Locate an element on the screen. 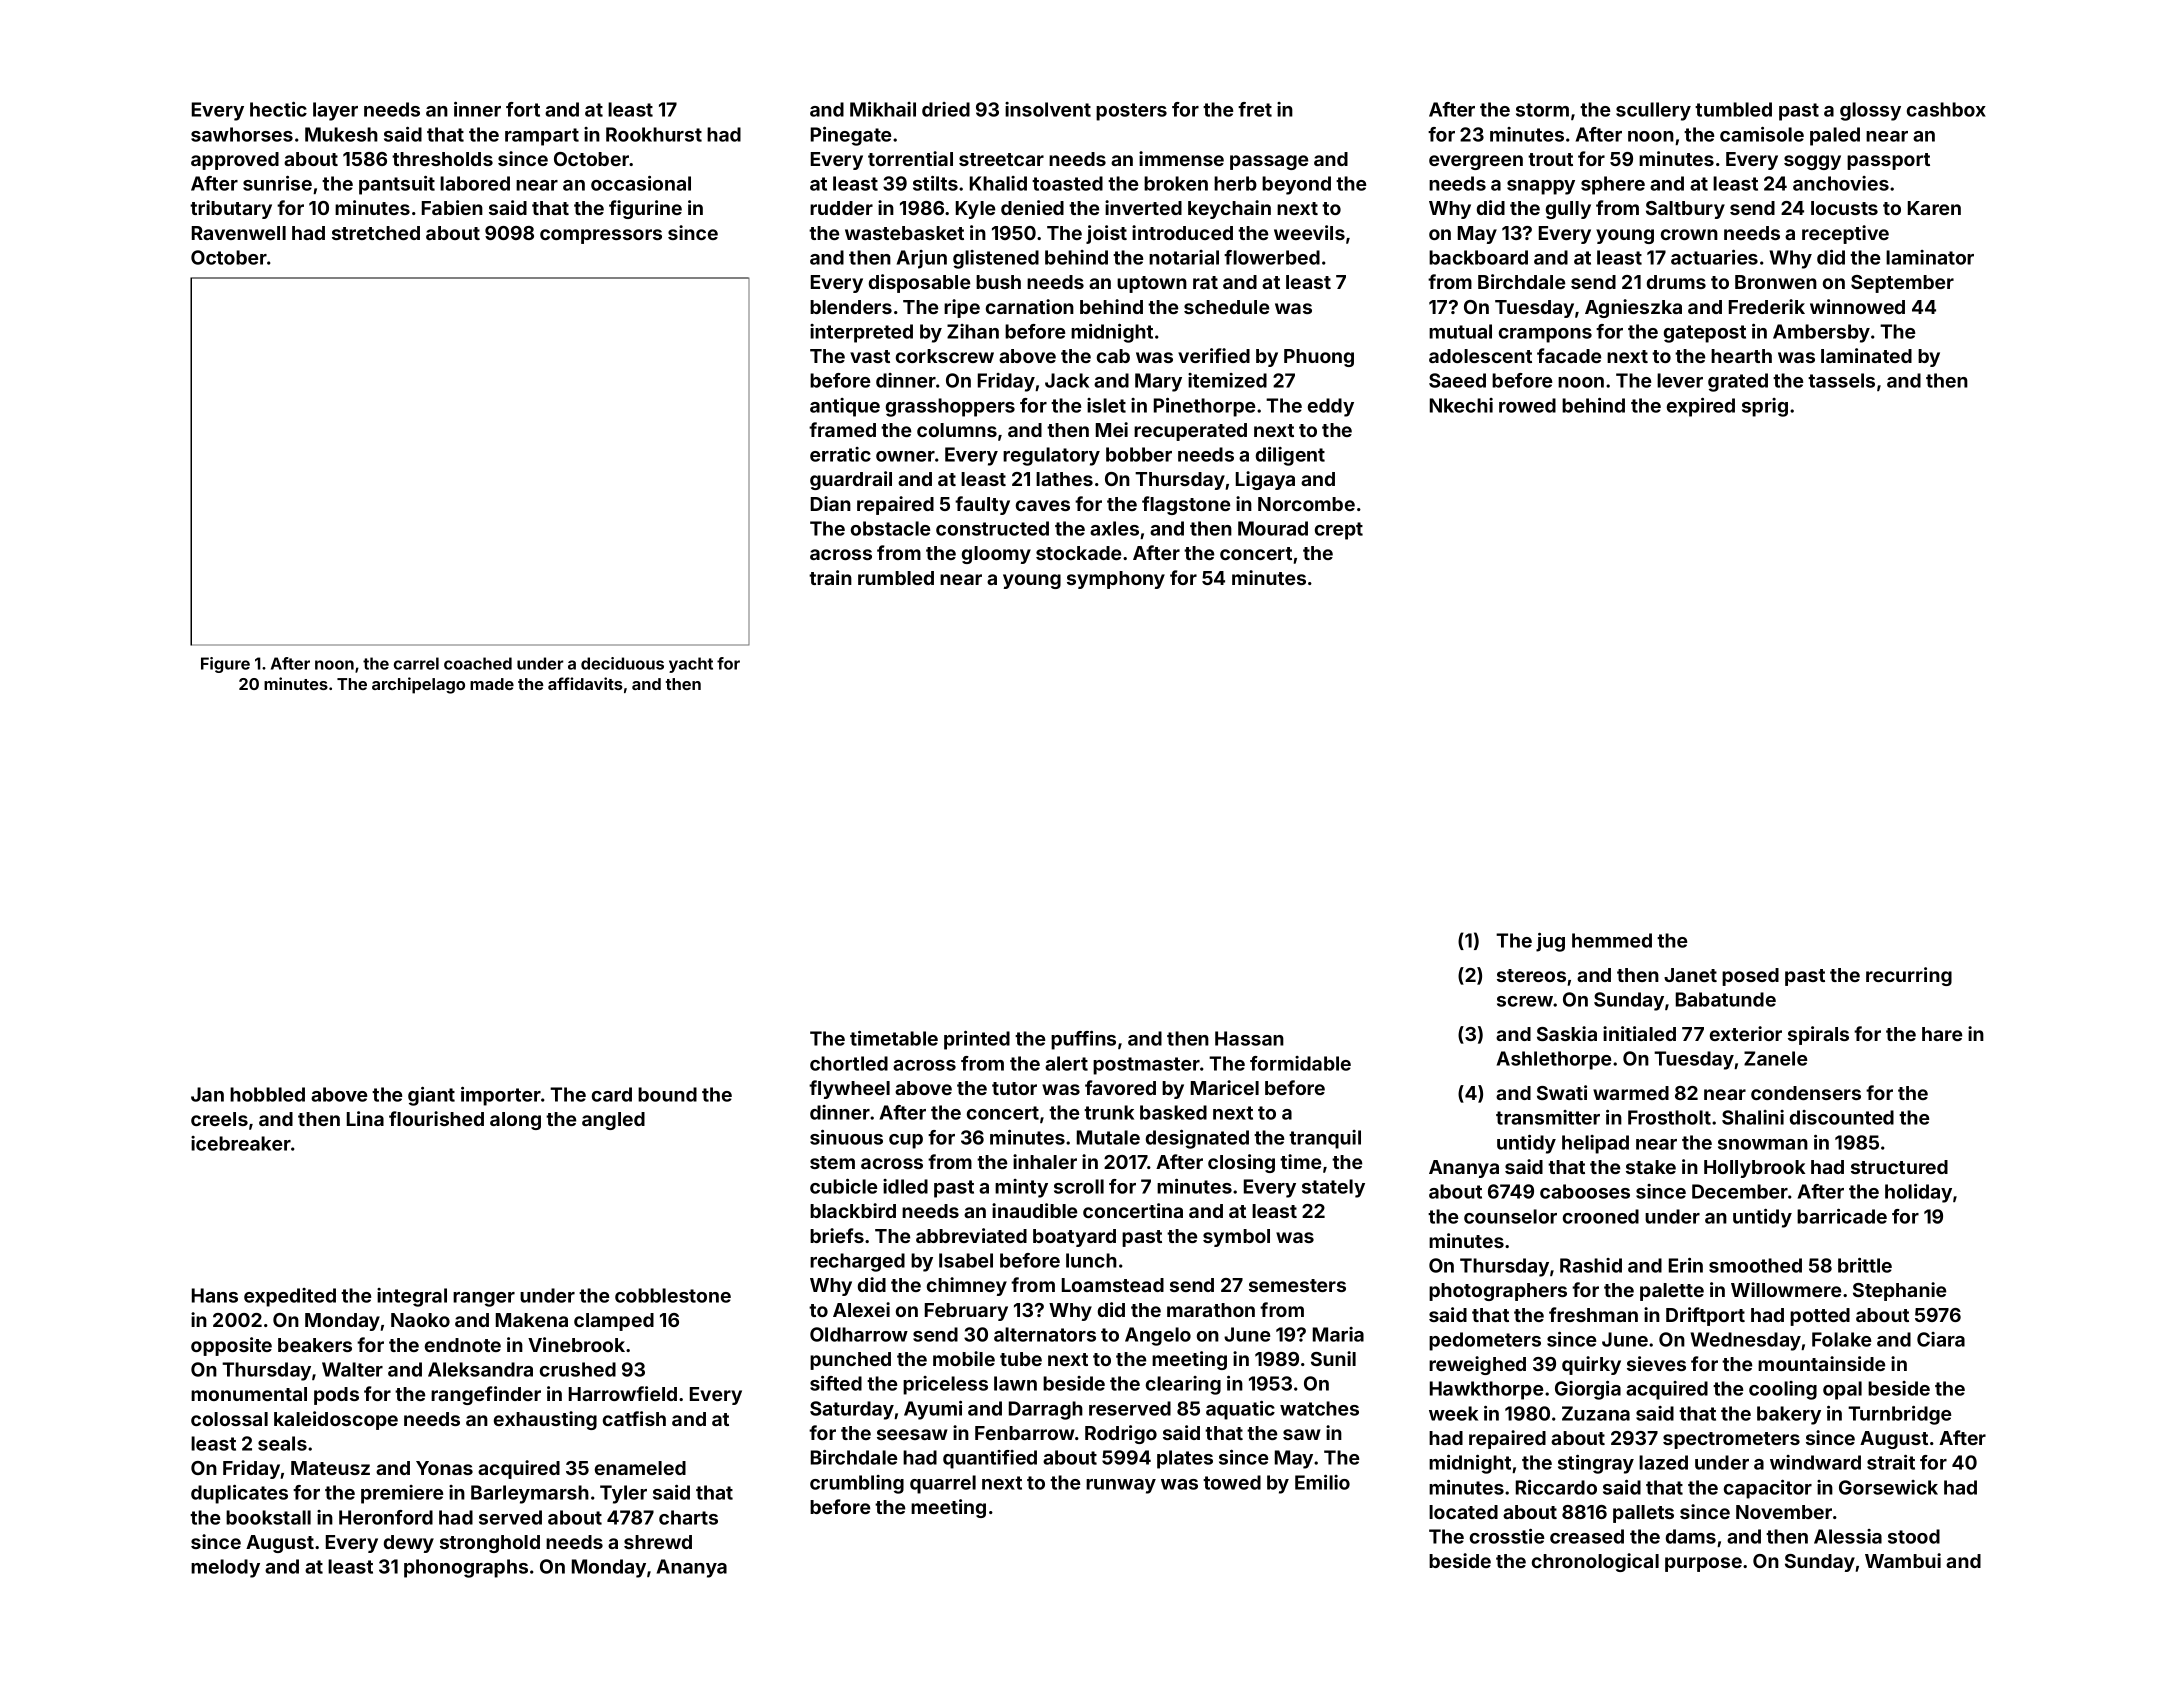  Mikhail is located at coordinates (883, 109).
